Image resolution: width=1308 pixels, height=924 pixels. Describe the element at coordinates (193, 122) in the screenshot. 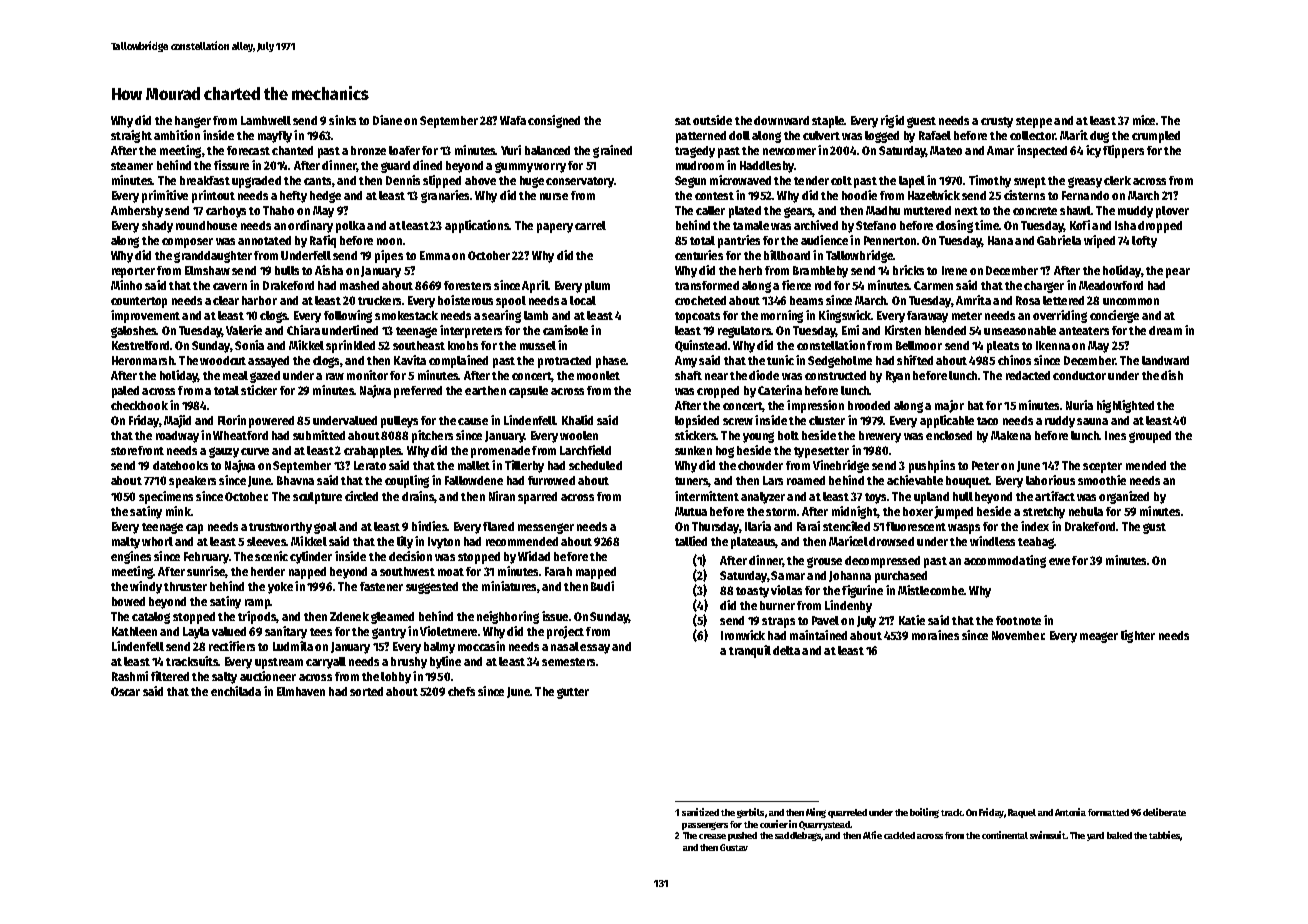

I see `hanger` at that location.
